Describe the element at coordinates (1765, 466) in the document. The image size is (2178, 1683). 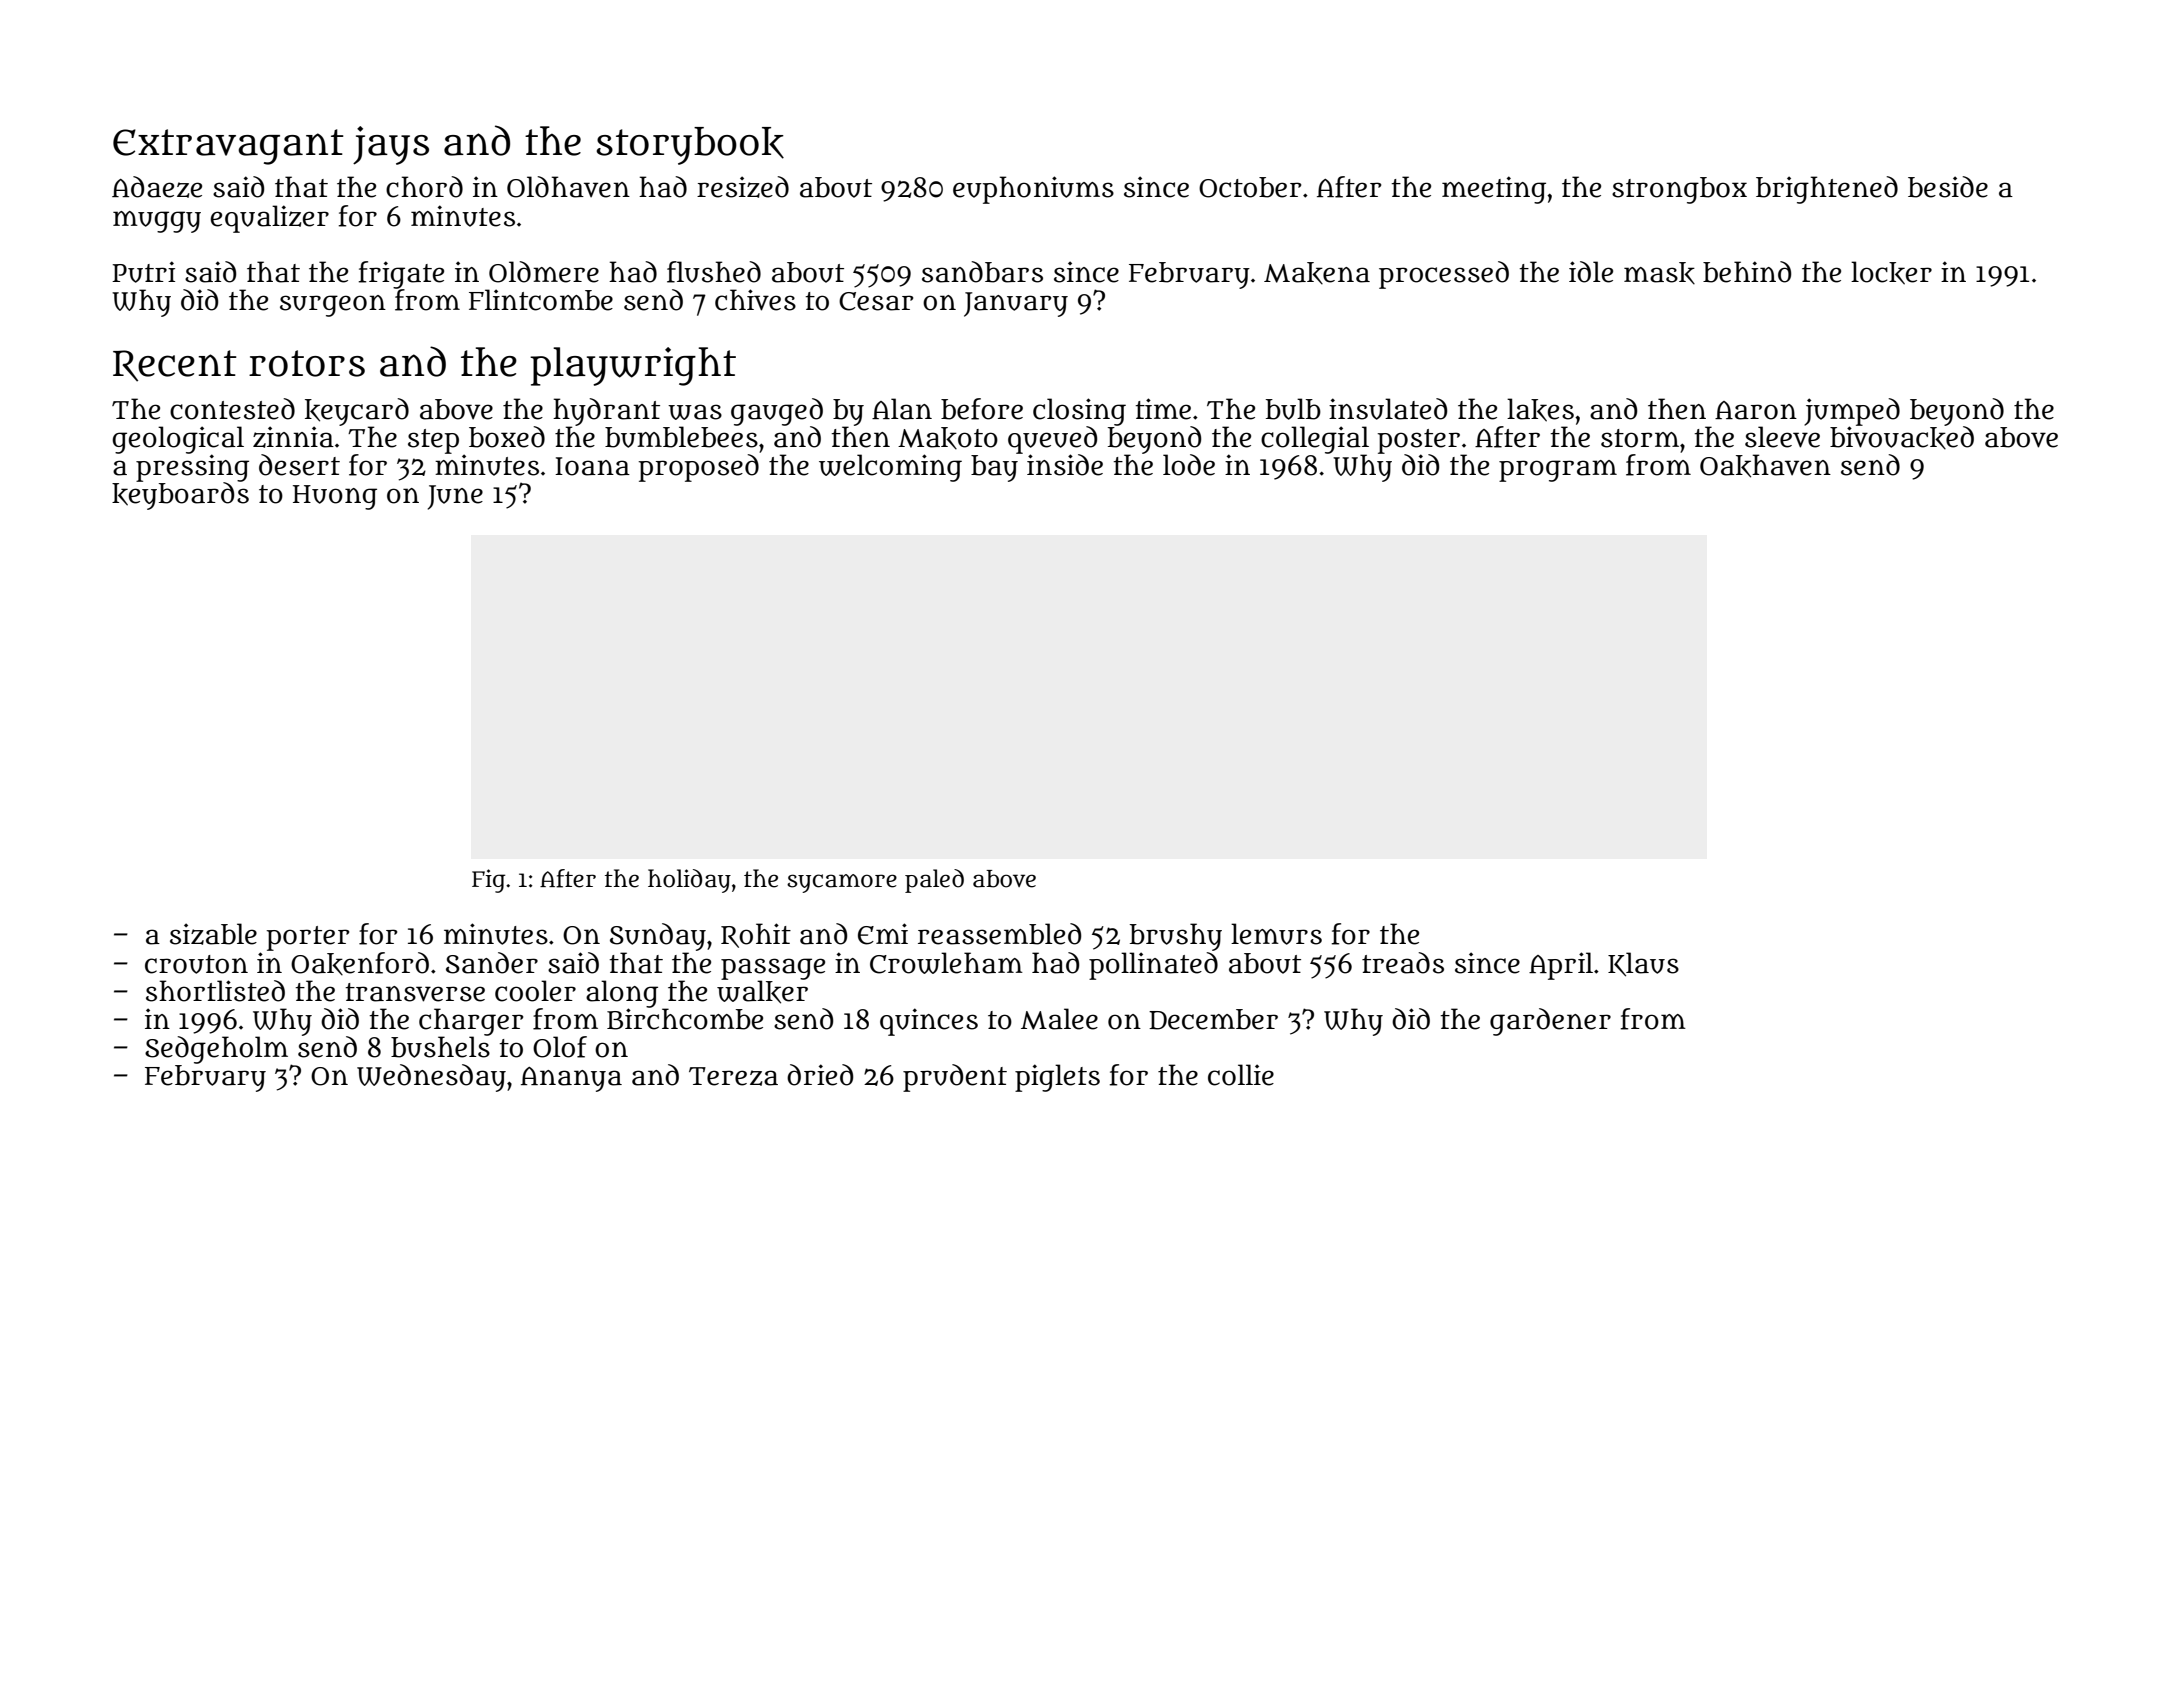
I see `Oakhaven` at that location.
